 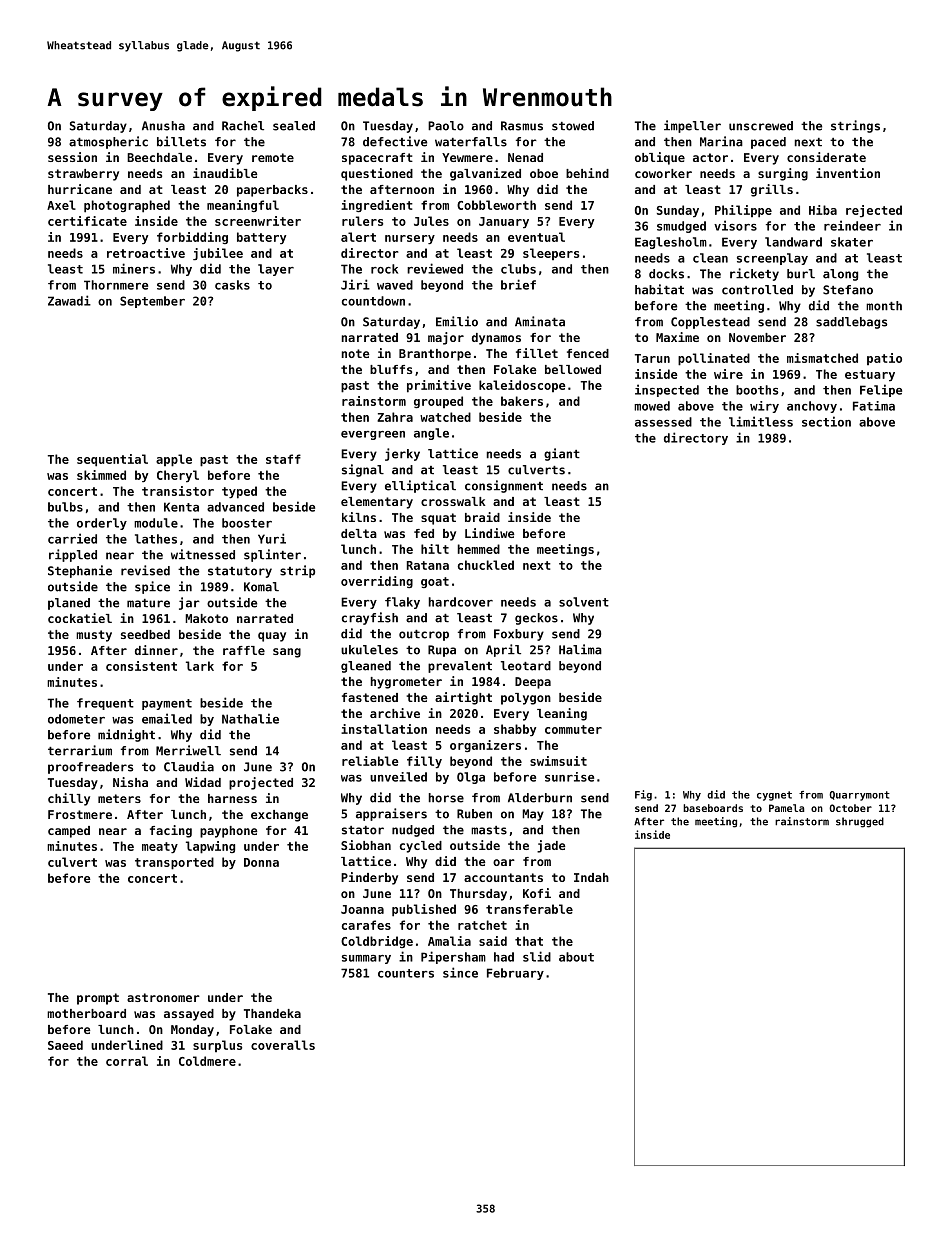 What do you see at coordinates (580, 649) in the screenshot?
I see `Halima` at bounding box center [580, 649].
